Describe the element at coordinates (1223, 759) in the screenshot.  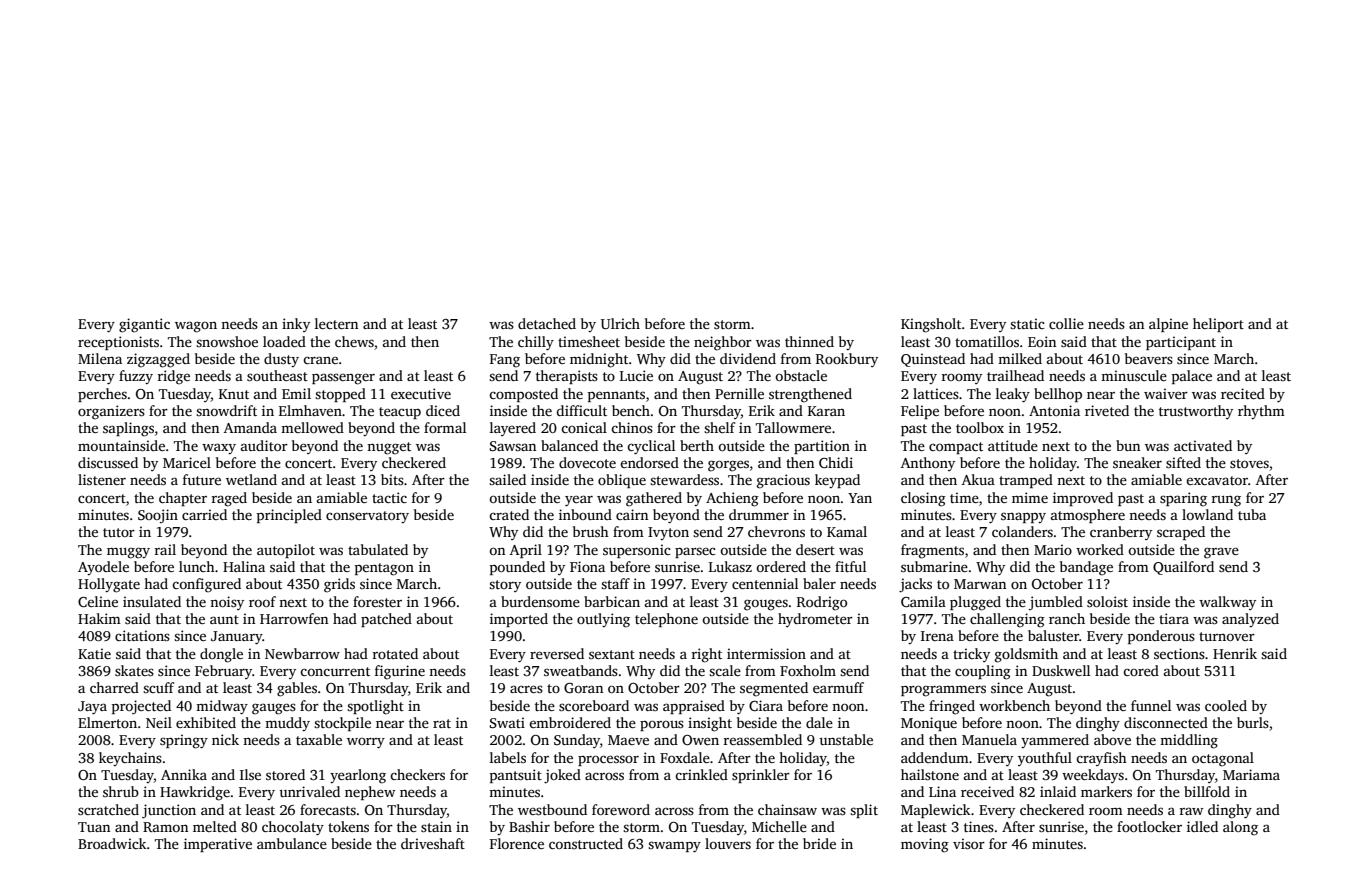
I see `octagonal` at that location.
